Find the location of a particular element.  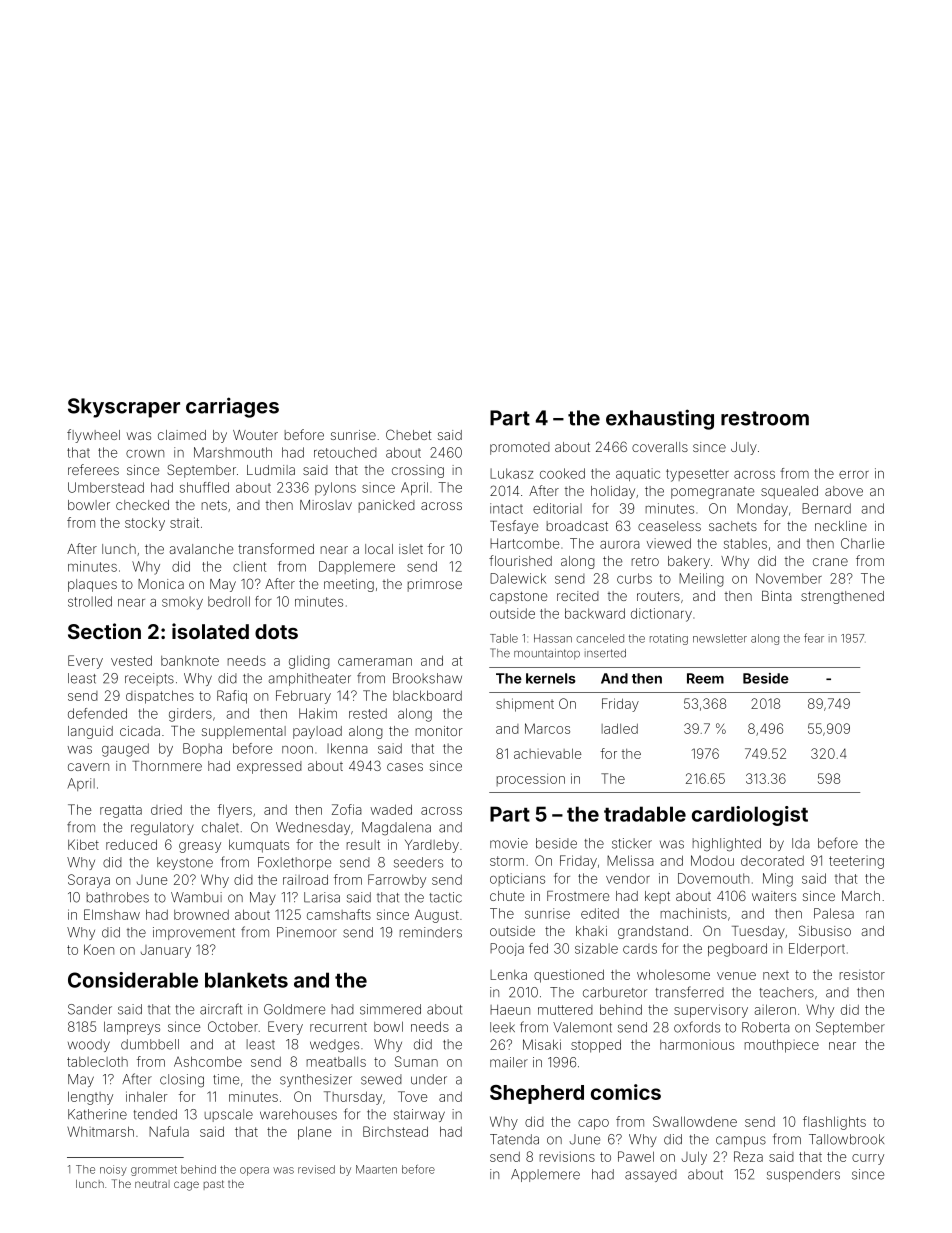

dots is located at coordinates (276, 631).
